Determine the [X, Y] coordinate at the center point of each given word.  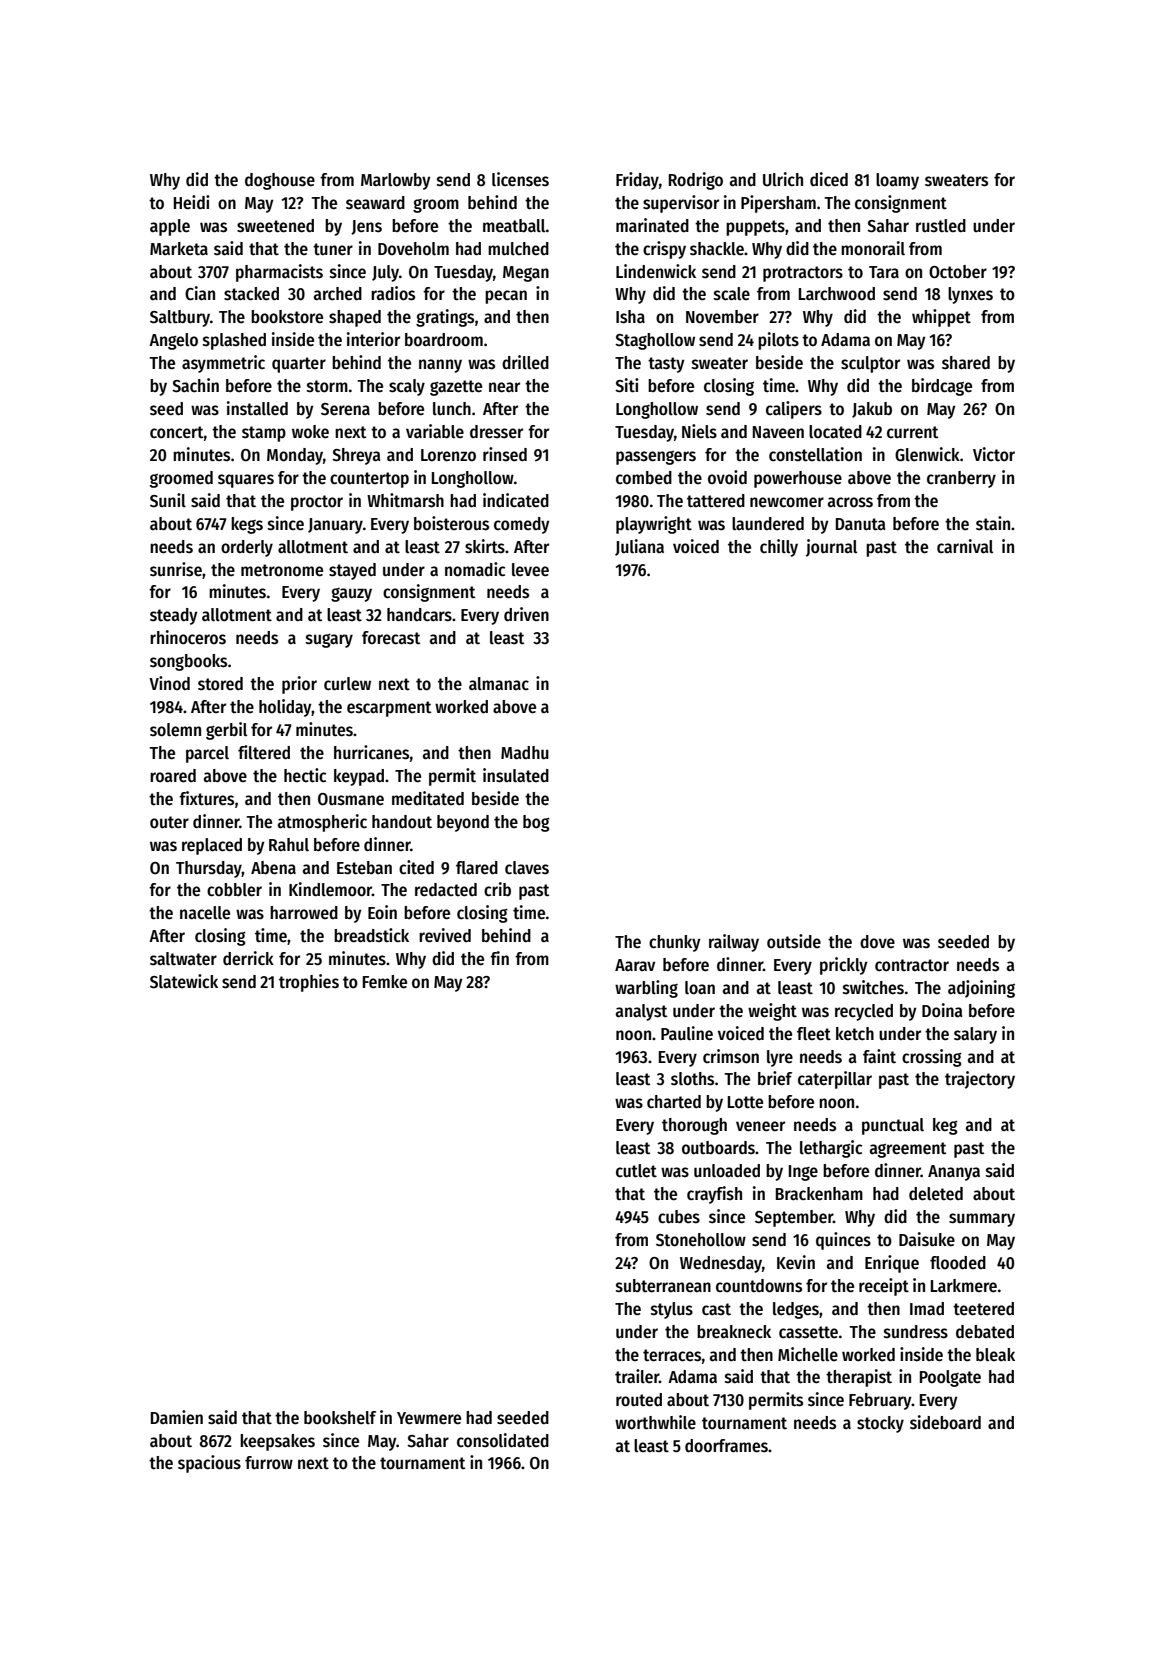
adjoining [981, 989]
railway [734, 943]
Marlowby [396, 181]
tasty [666, 365]
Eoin [382, 912]
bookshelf [340, 1418]
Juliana [639, 547]
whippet [941, 318]
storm [327, 386]
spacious [209, 1464]
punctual [893, 1126]
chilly [779, 548]
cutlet [636, 1171]
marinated [652, 225]
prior [299, 685]
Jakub [872, 410]
